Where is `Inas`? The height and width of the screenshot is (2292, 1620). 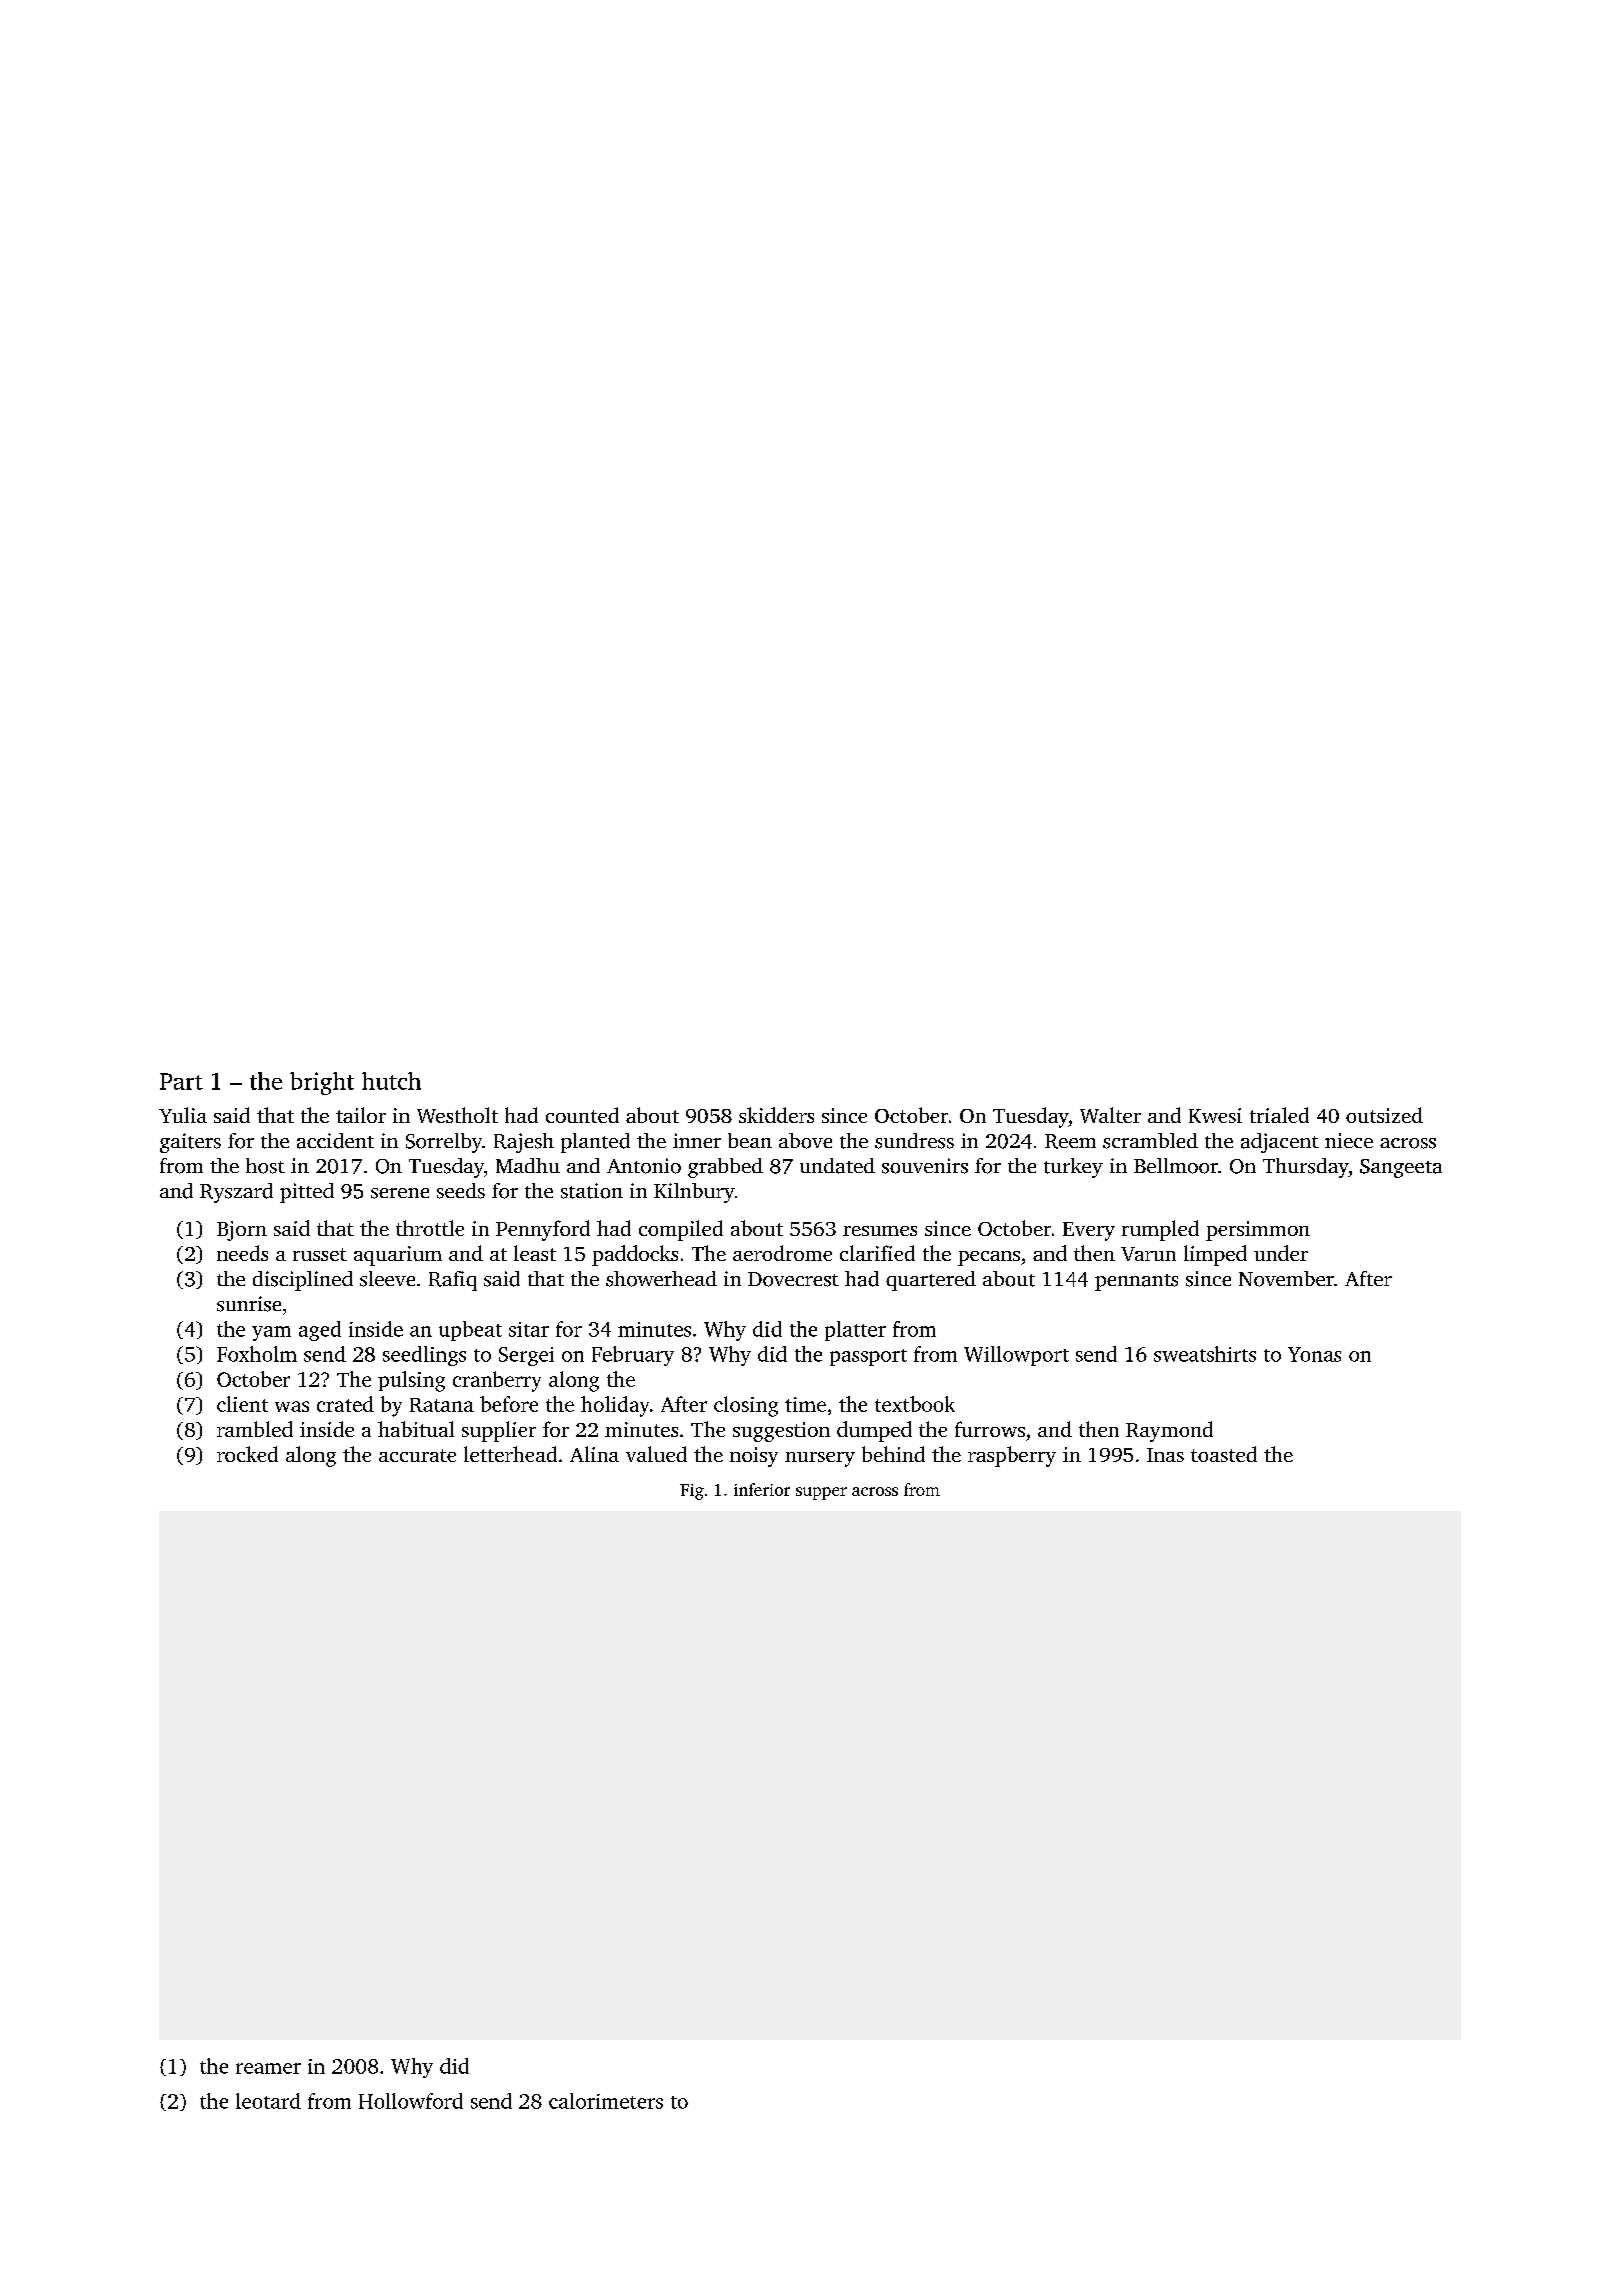
Inas is located at coordinates (1165, 1455).
